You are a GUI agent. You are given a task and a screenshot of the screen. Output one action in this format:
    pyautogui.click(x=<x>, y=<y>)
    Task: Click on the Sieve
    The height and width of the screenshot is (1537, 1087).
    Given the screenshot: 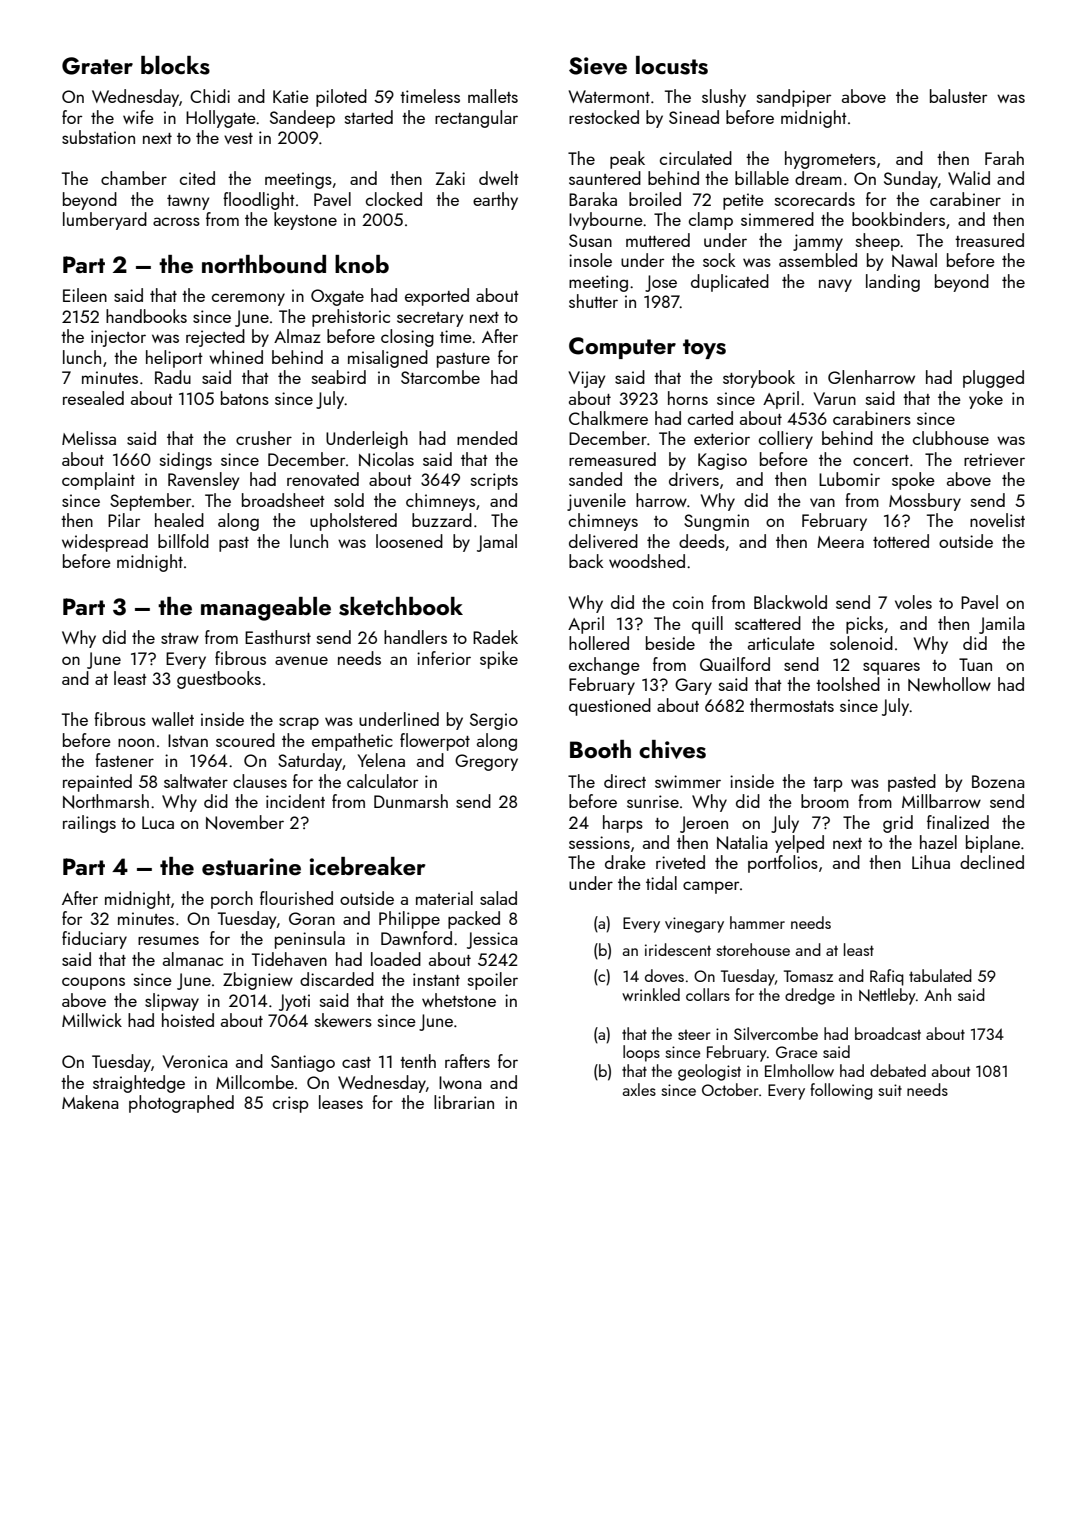 What is the action you would take?
    pyautogui.click(x=598, y=66)
